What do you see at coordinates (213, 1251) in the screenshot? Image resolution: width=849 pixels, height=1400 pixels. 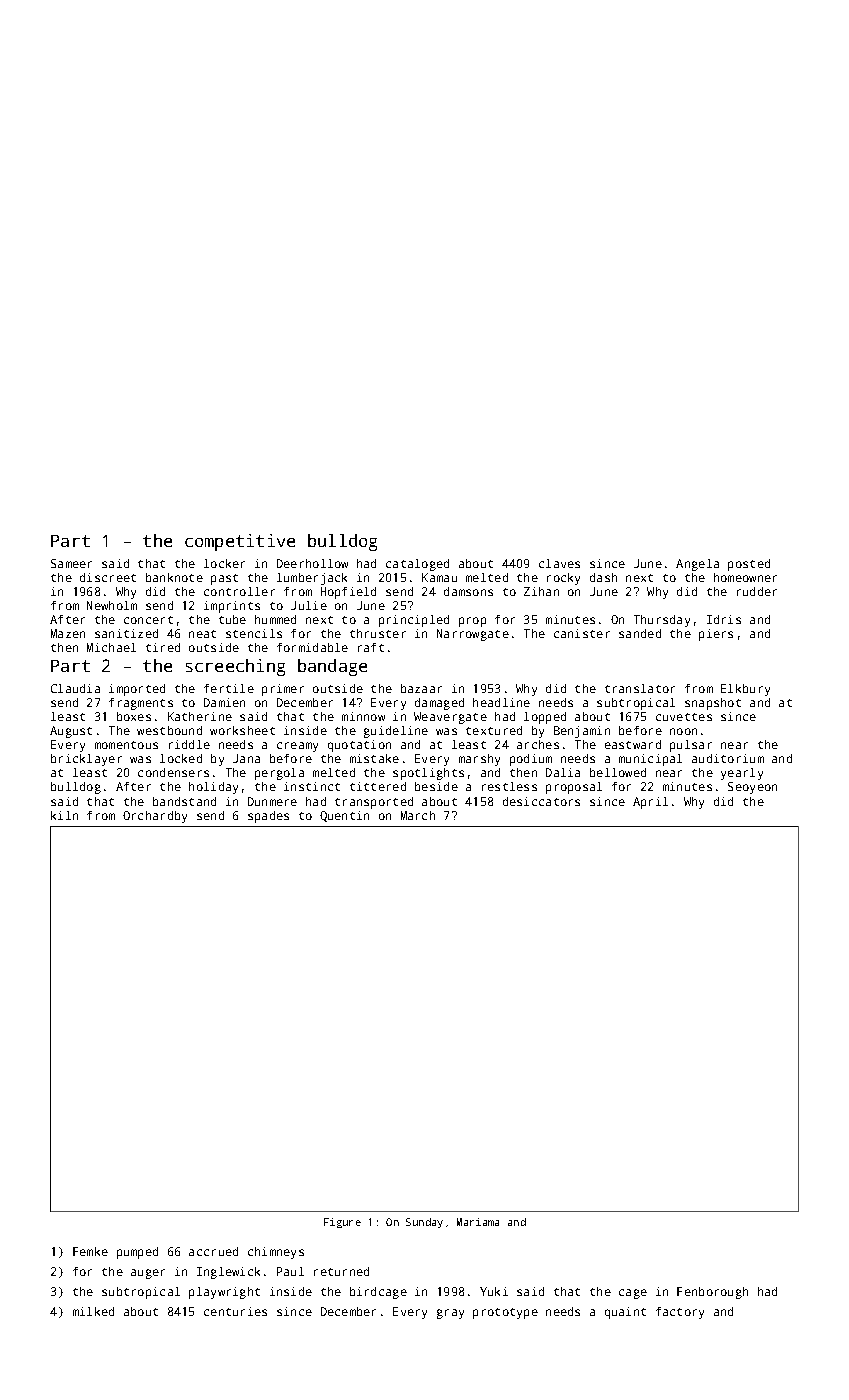 I see `accrued` at bounding box center [213, 1251].
